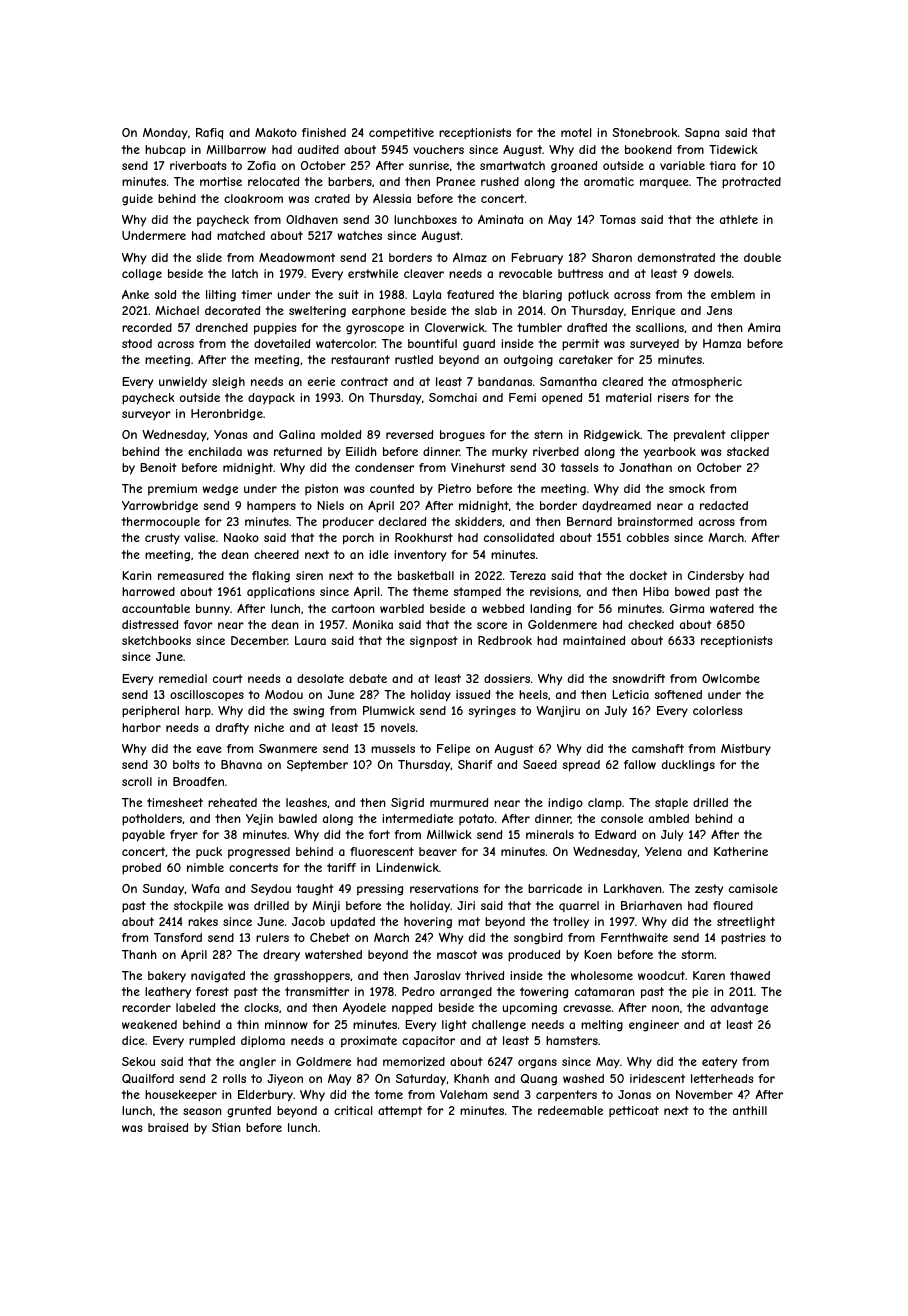 Image resolution: width=908 pixels, height=1316 pixels. Describe the element at coordinates (688, 766) in the screenshot. I see `ducklings` at that location.
